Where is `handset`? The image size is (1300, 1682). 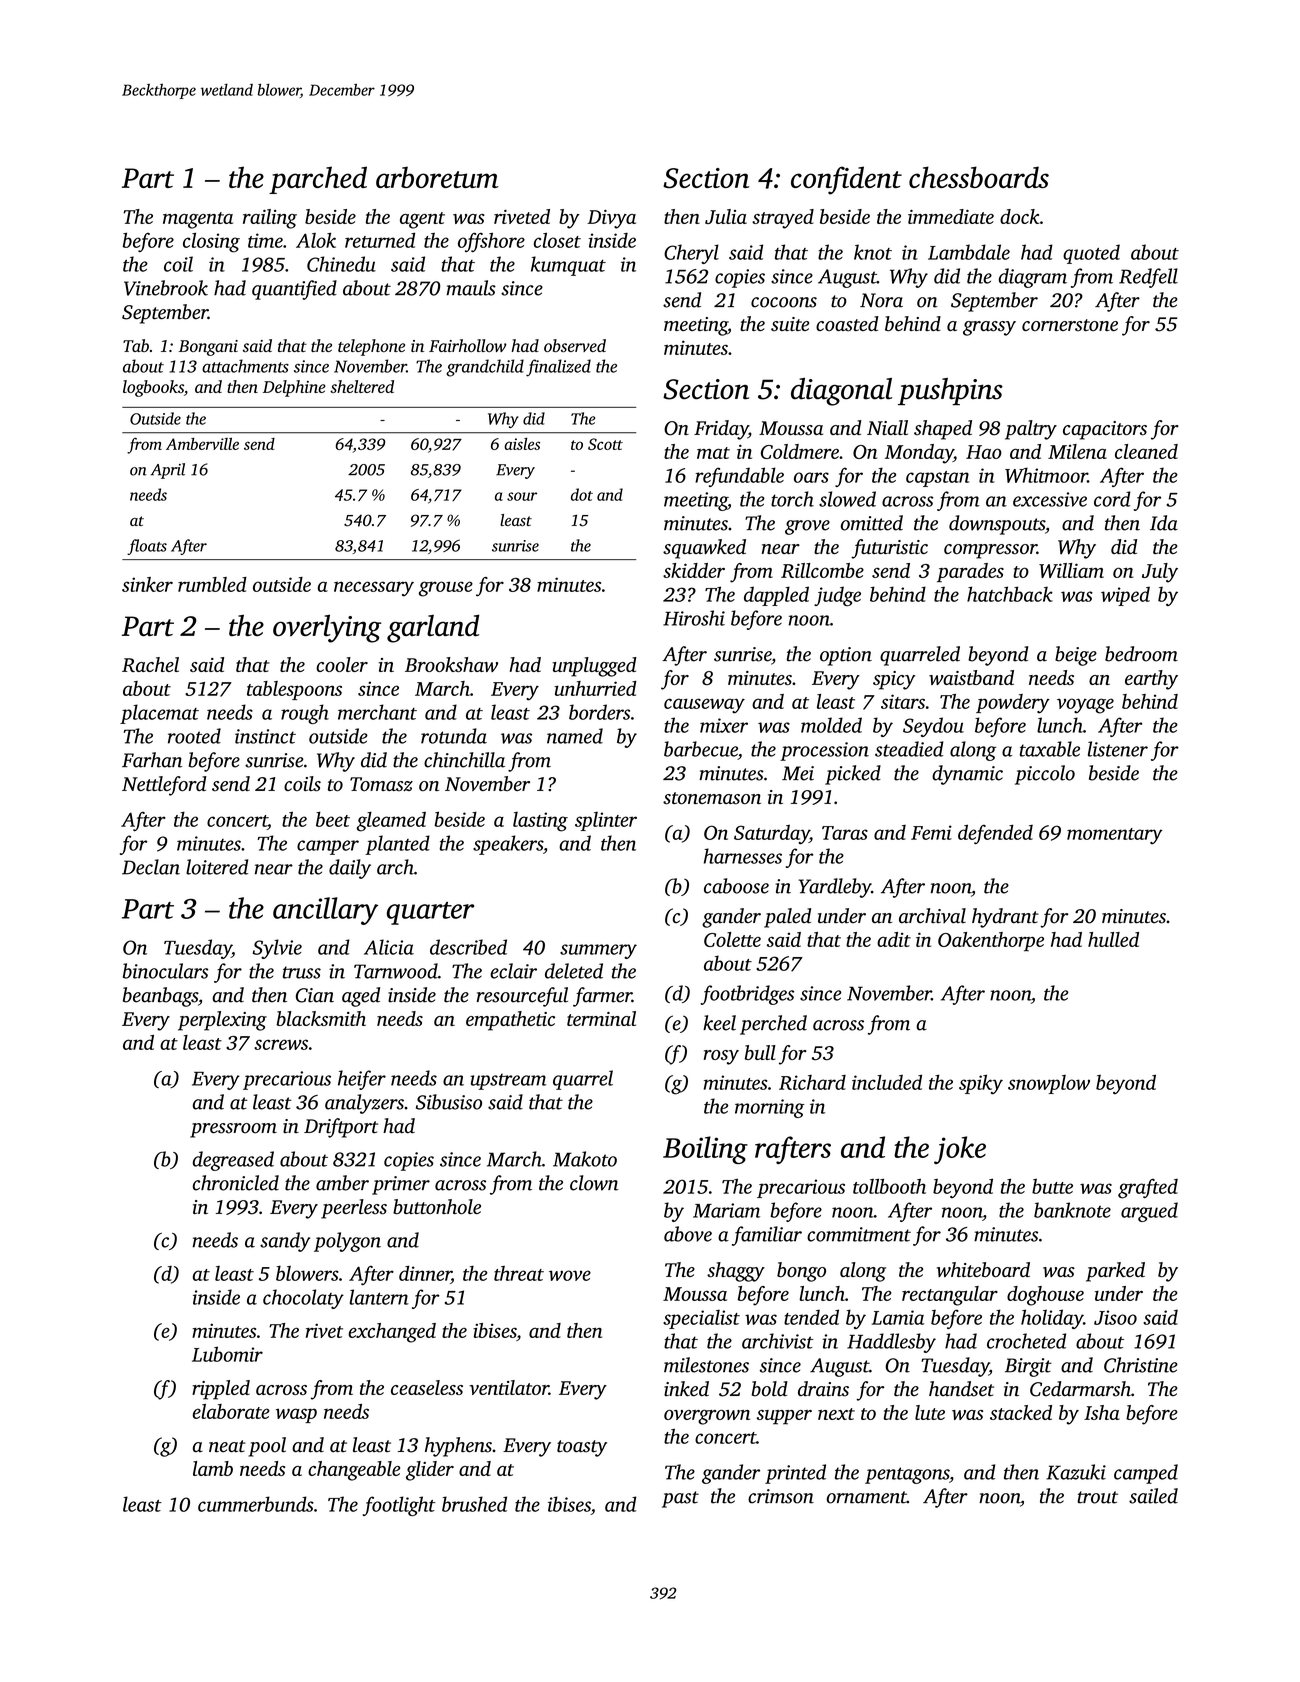
handset is located at coordinates (961, 1389).
